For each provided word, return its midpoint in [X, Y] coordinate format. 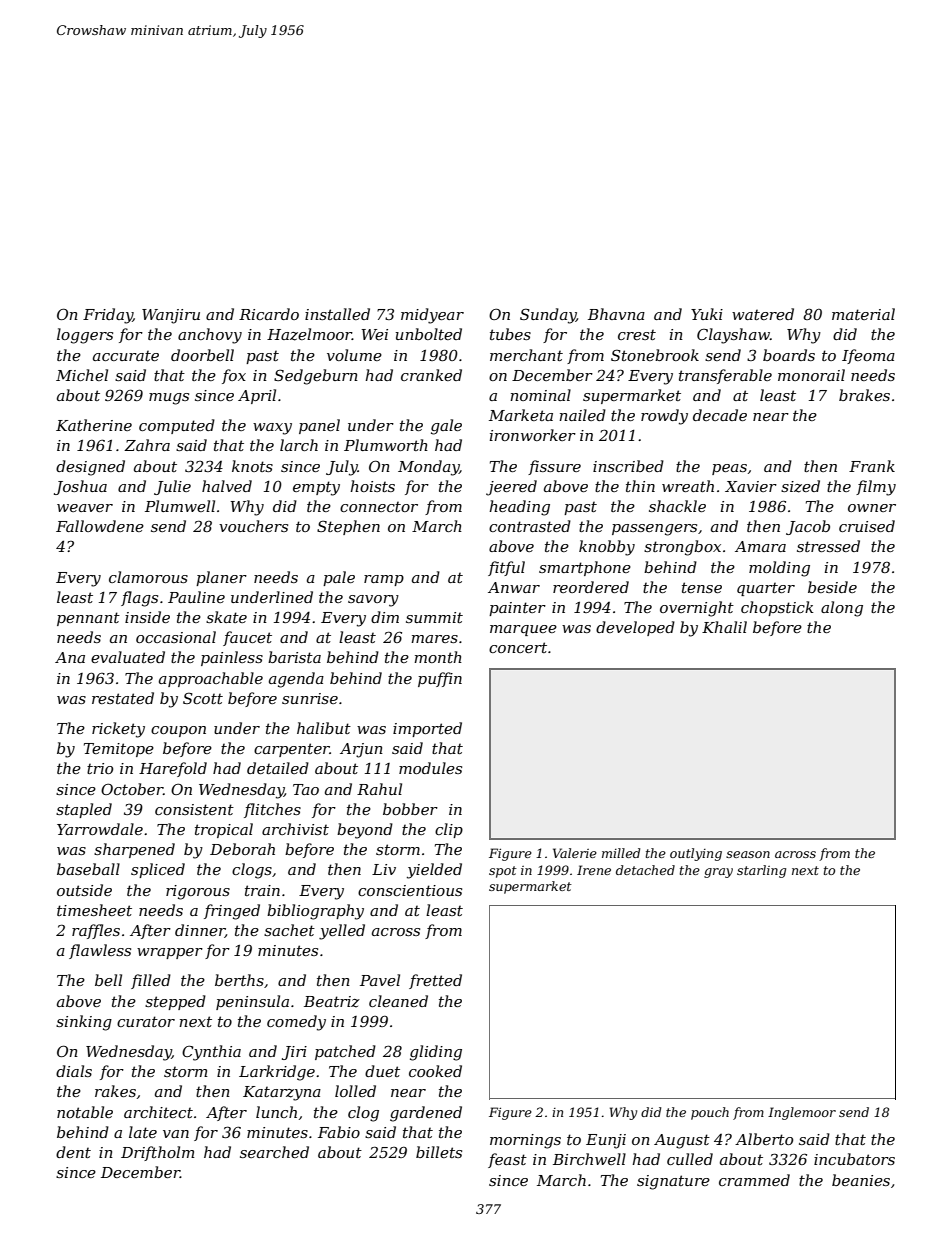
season [748, 854]
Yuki [707, 314]
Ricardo [269, 314]
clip [449, 830]
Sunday [548, 316]
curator [146, 1021]
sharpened [134, 850]
